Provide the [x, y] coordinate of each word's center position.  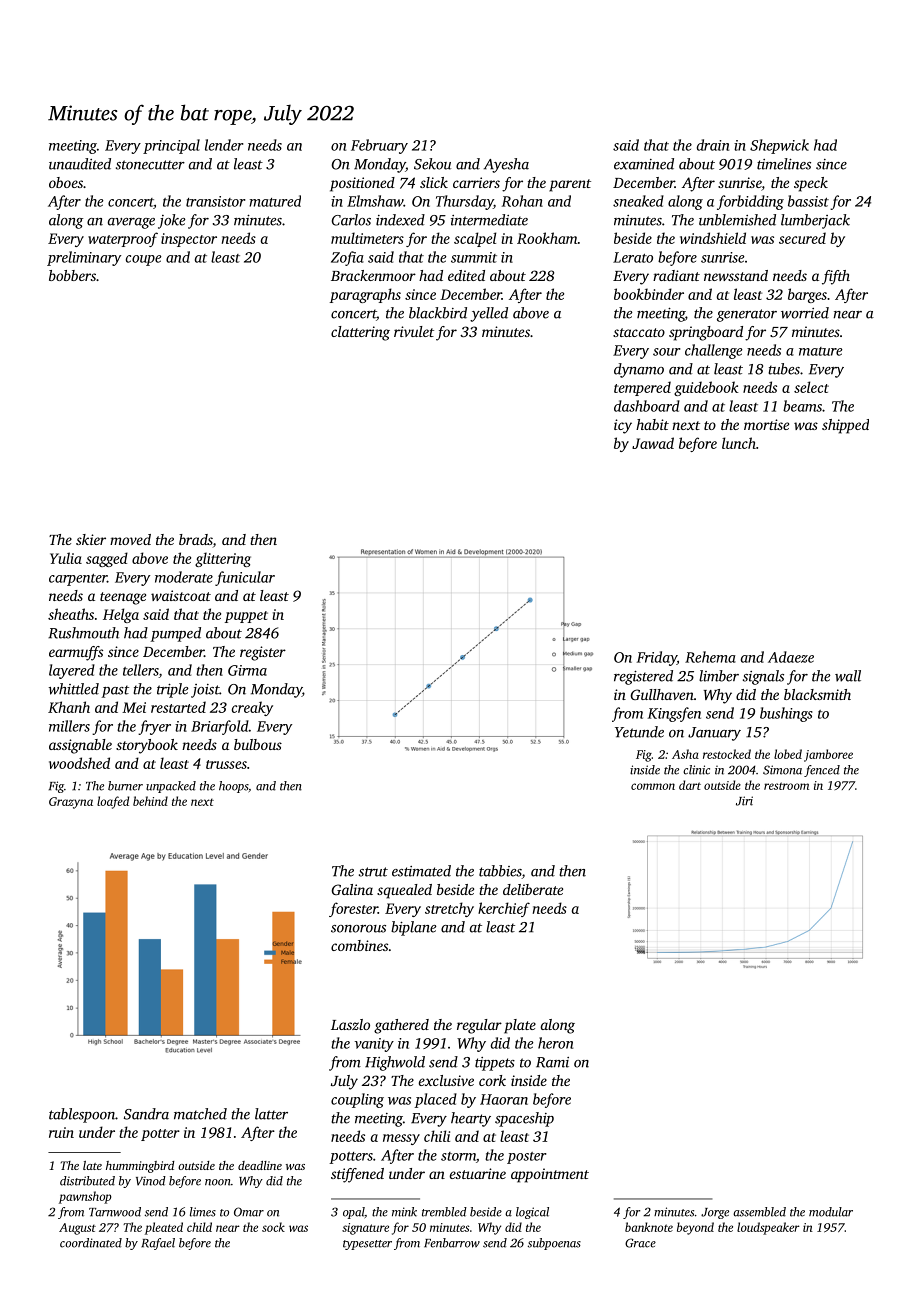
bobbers [72, 275]
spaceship [524, 1119]
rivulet [414, 331]
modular [831, 1212]
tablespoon [82, 1115]
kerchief [504, 909]
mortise [766, 424]
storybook [147, 746]
